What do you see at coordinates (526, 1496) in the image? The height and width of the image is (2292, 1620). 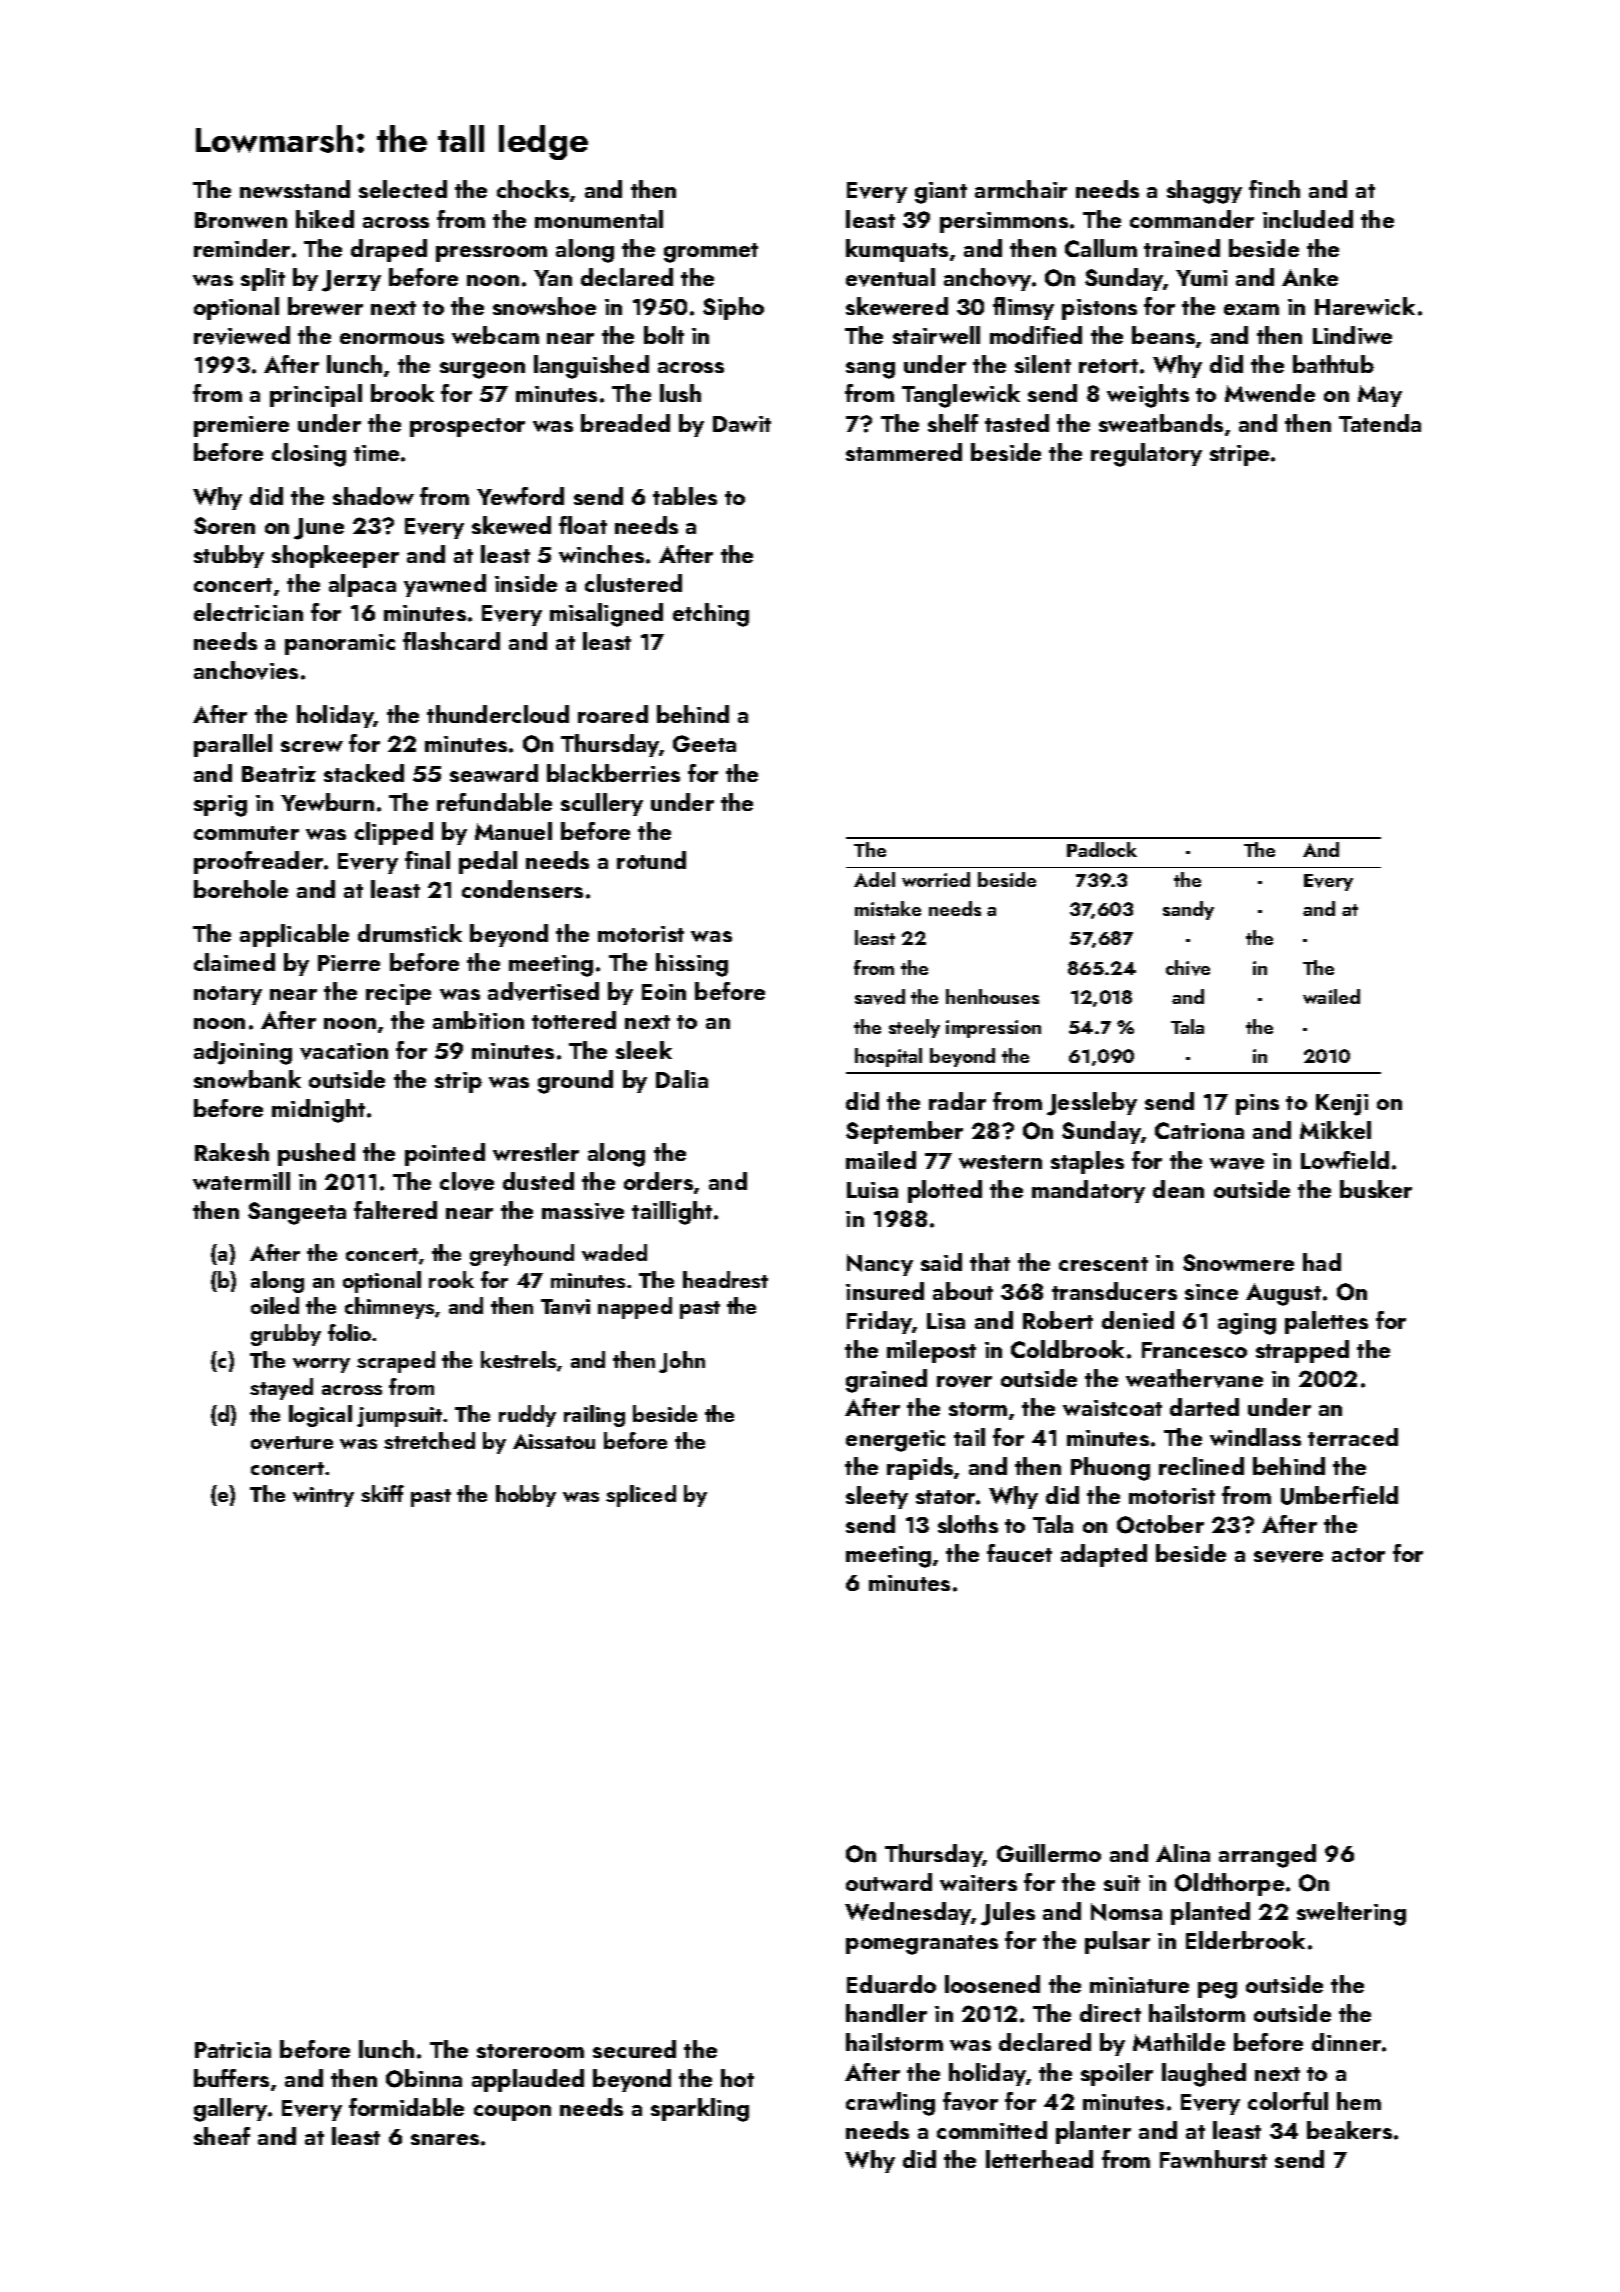 I see `hobby` at bounding box center [526, 1496].
